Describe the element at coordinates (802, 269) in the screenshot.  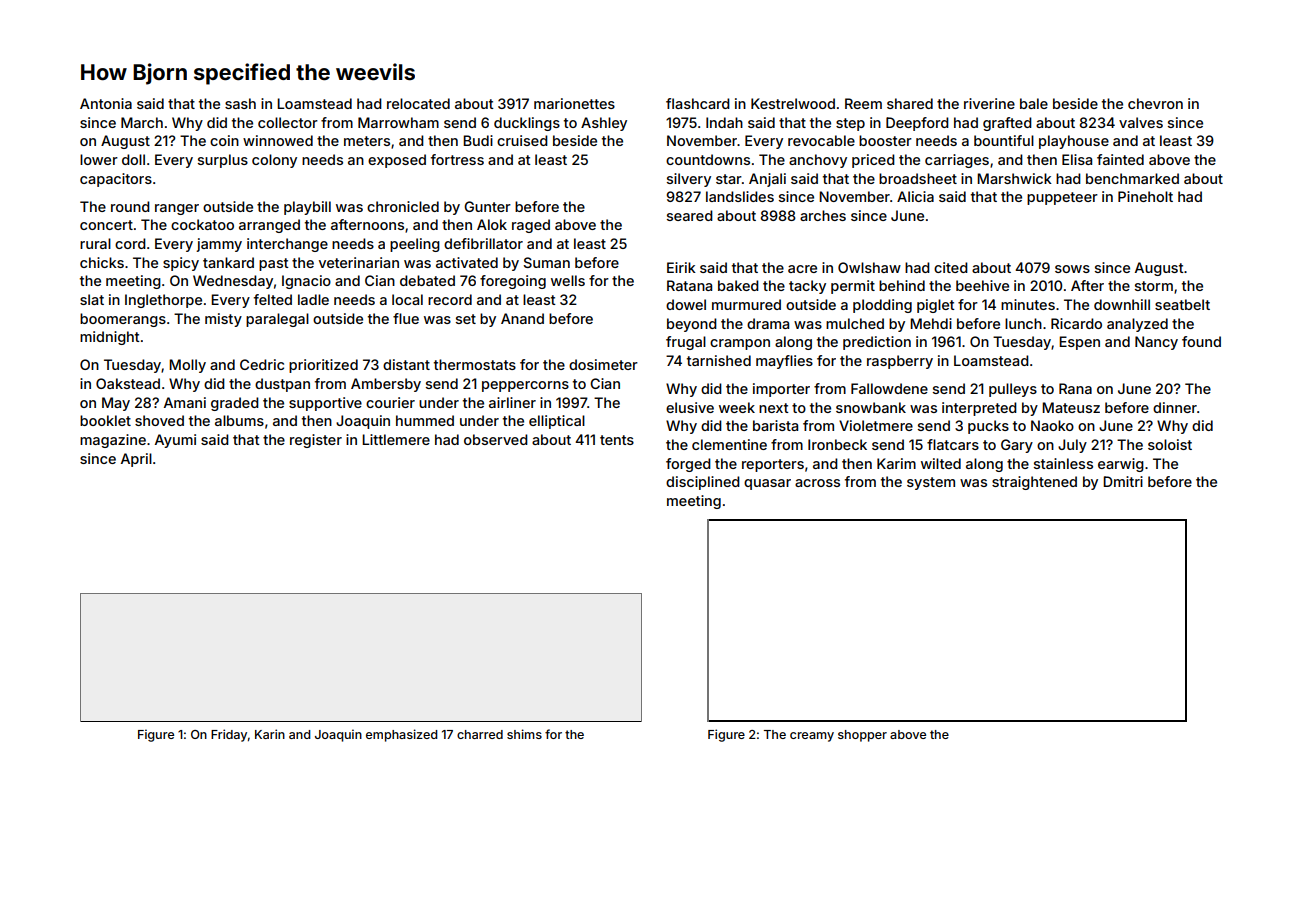
I see `acre` at that location.
